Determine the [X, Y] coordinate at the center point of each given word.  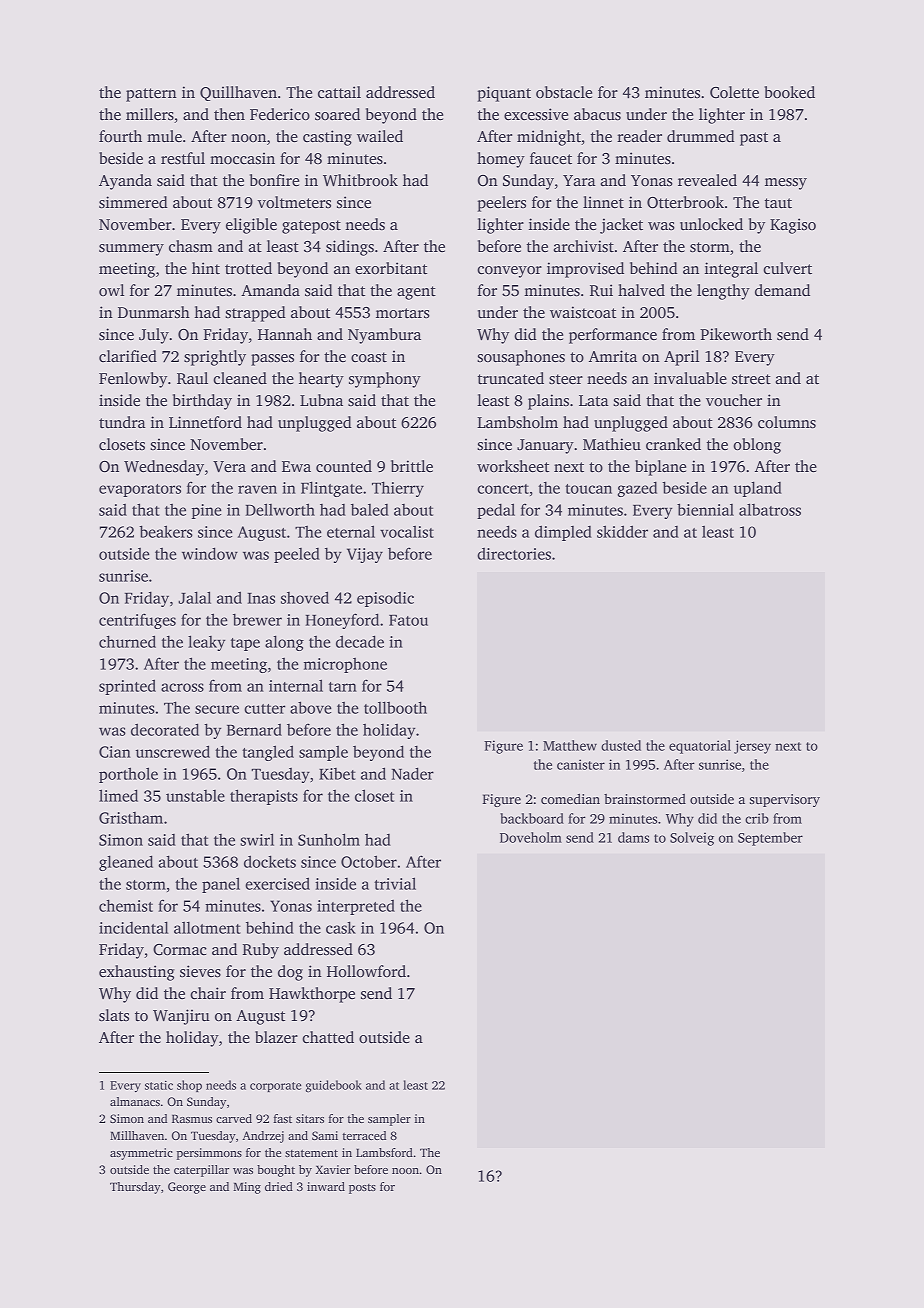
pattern [151, 95]
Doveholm [531, 837]
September [770, 839]
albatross [770, 509]
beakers [166, 531]
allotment [207, 927]
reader [639, 136]
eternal [351, 531]
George [187, 1188]
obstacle [564, 92]
